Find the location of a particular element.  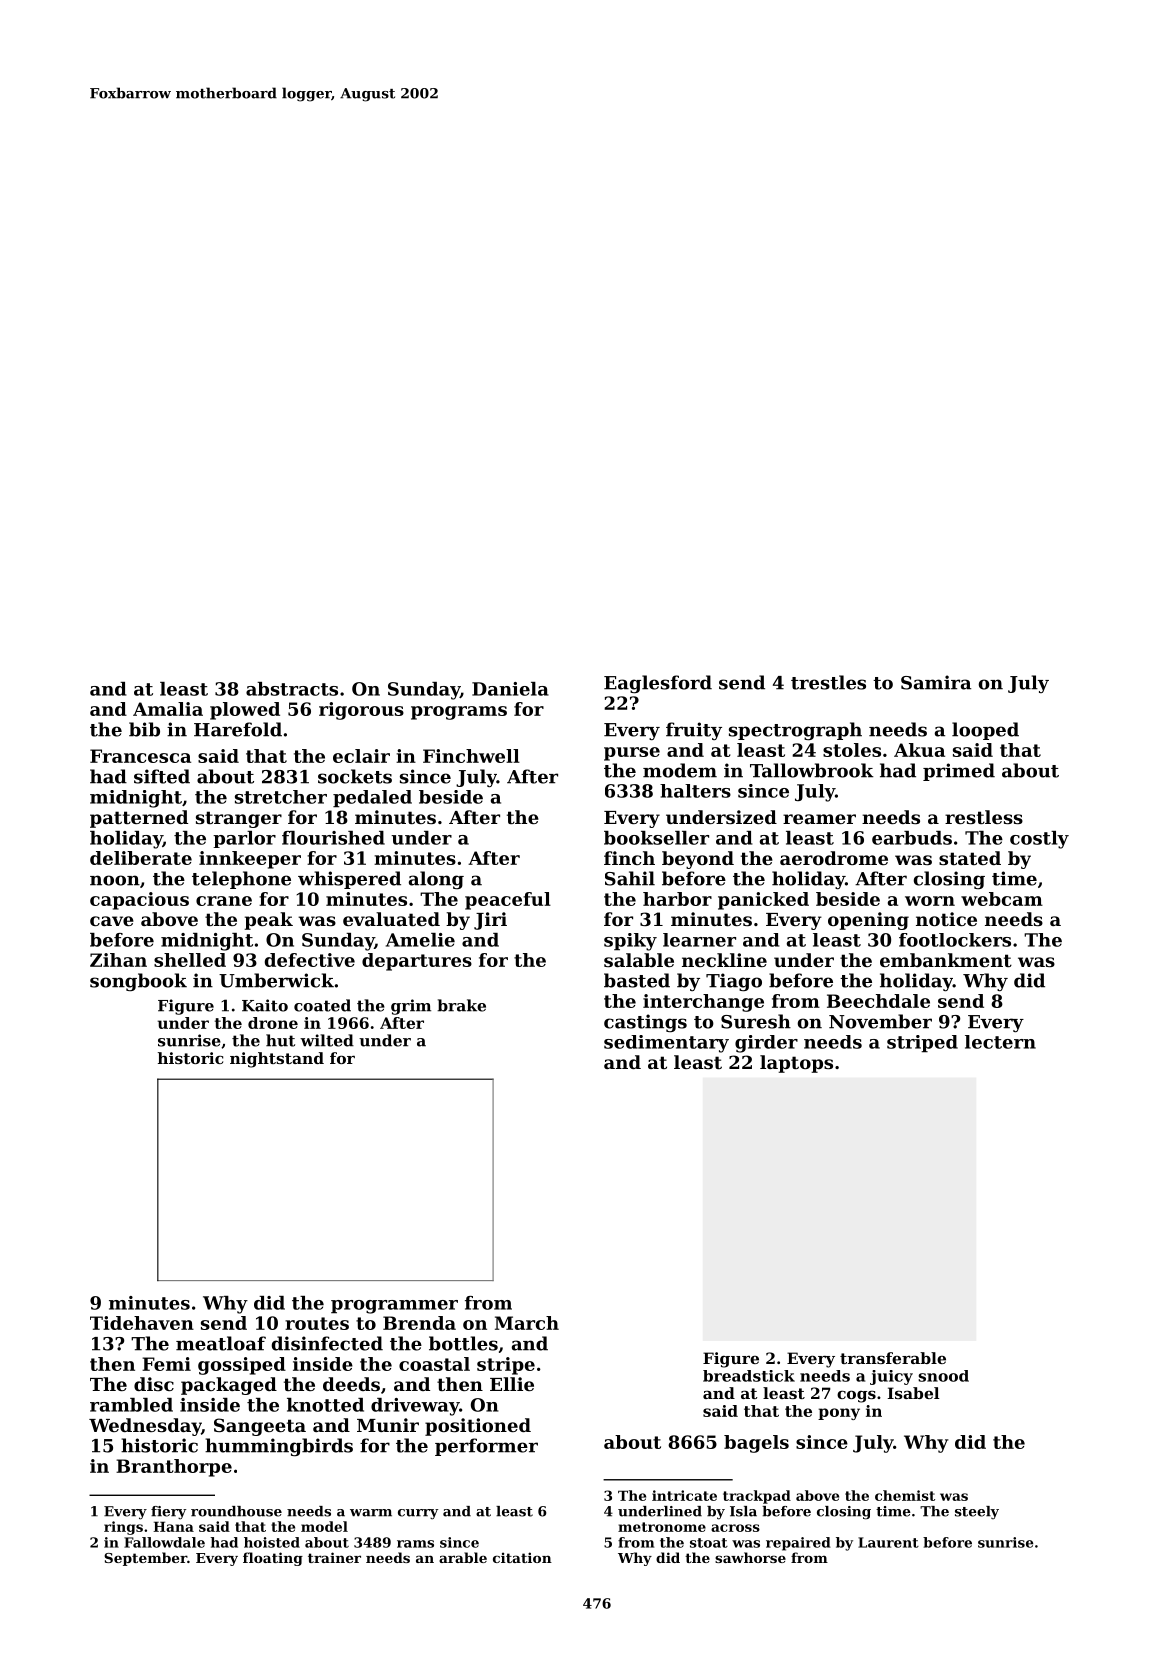

November is located at coordinates (880, 1021).
